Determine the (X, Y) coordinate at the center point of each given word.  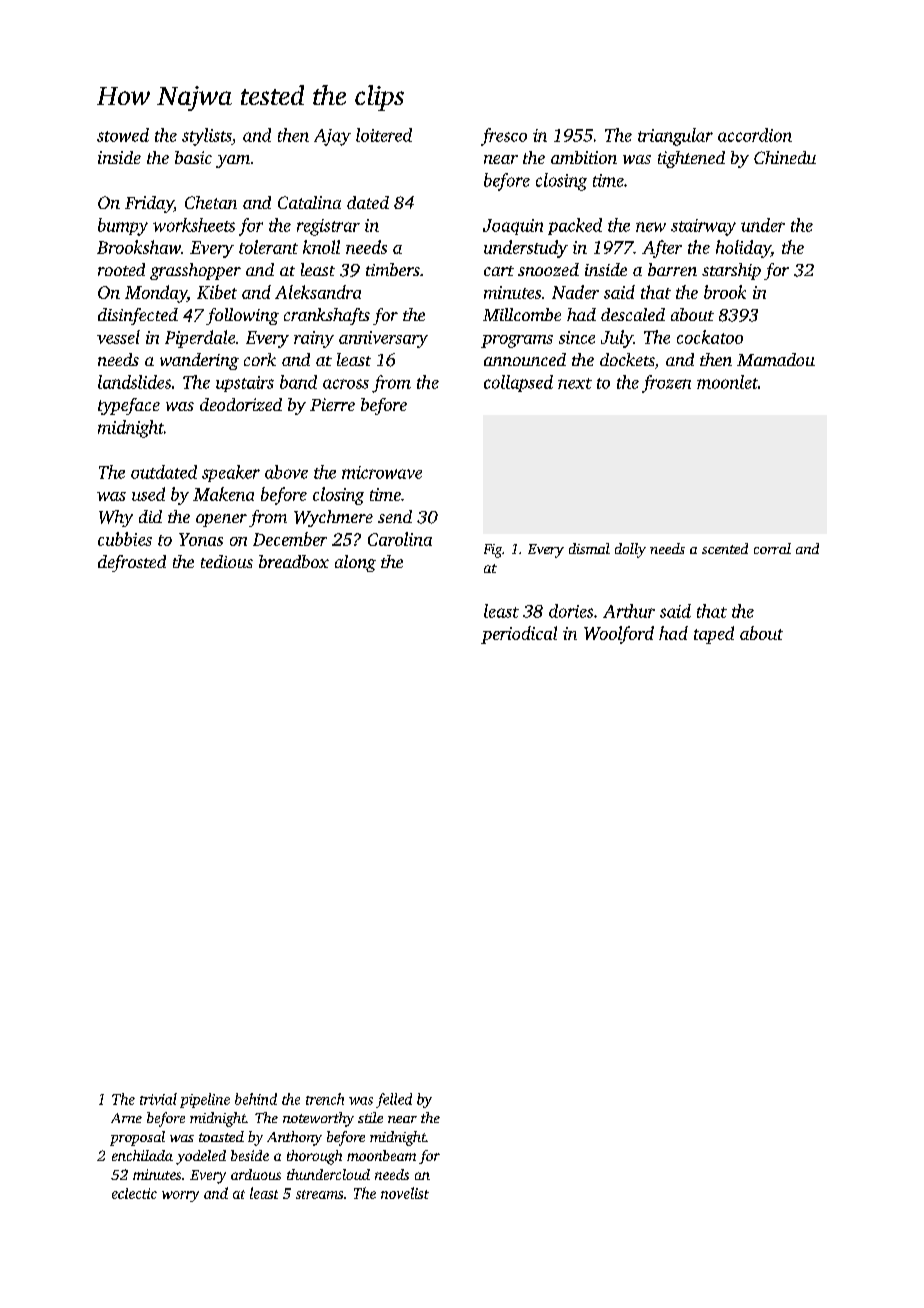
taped (714, 635)
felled (394, 1100)
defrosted (132, 563)
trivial (158, 1099)
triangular (675, 137)
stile (370, 1117)
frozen (666, 384)
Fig (493, 551)
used (148, 494)
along (355, 563)
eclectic (134, 1193)
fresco (504, 137)
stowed (123, 135)
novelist (405, 1193)
